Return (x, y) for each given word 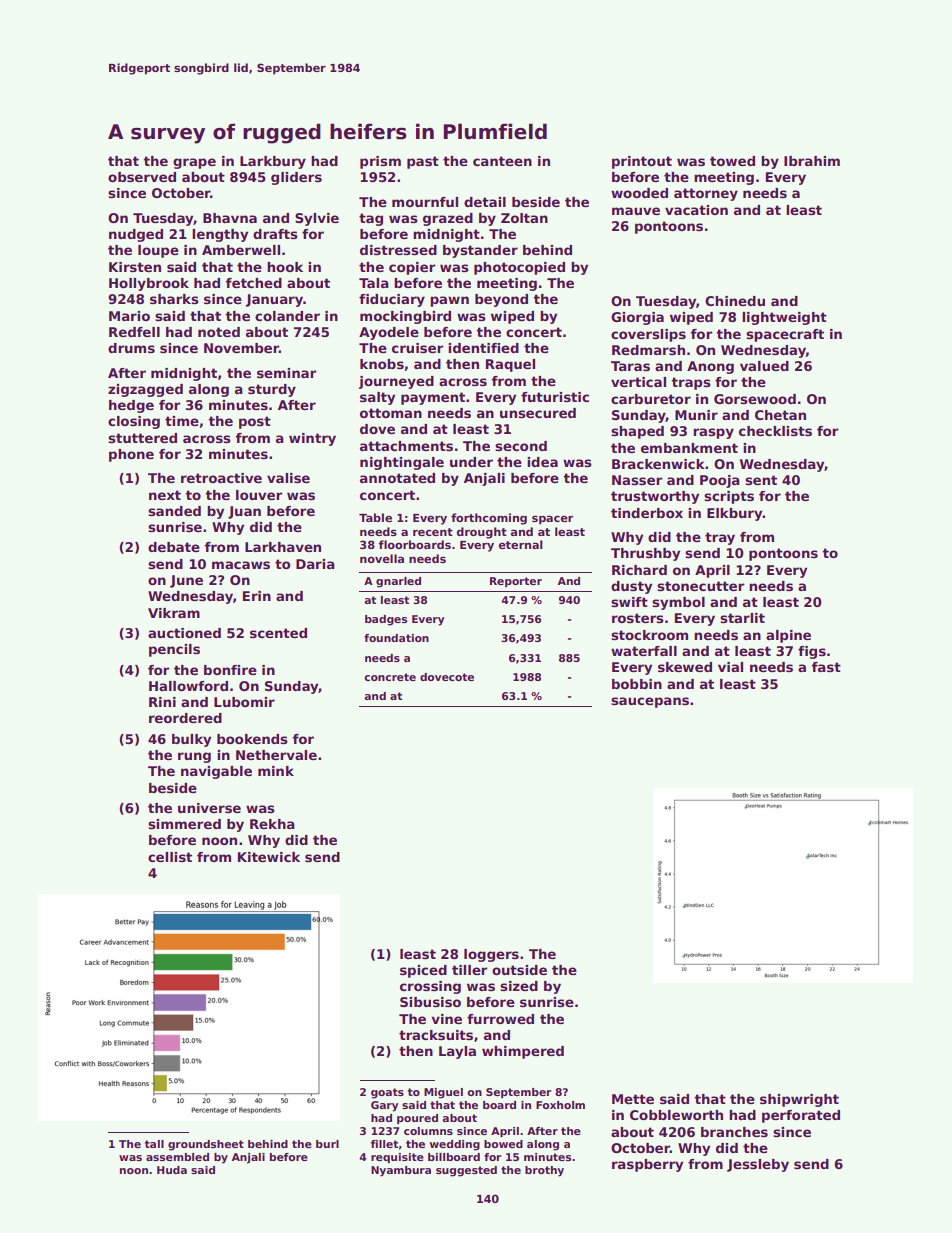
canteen (502, 161)
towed (732, 161)
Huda (172, 1170)
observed (142, 177)
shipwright (799, 1100)
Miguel (443, 1093)
